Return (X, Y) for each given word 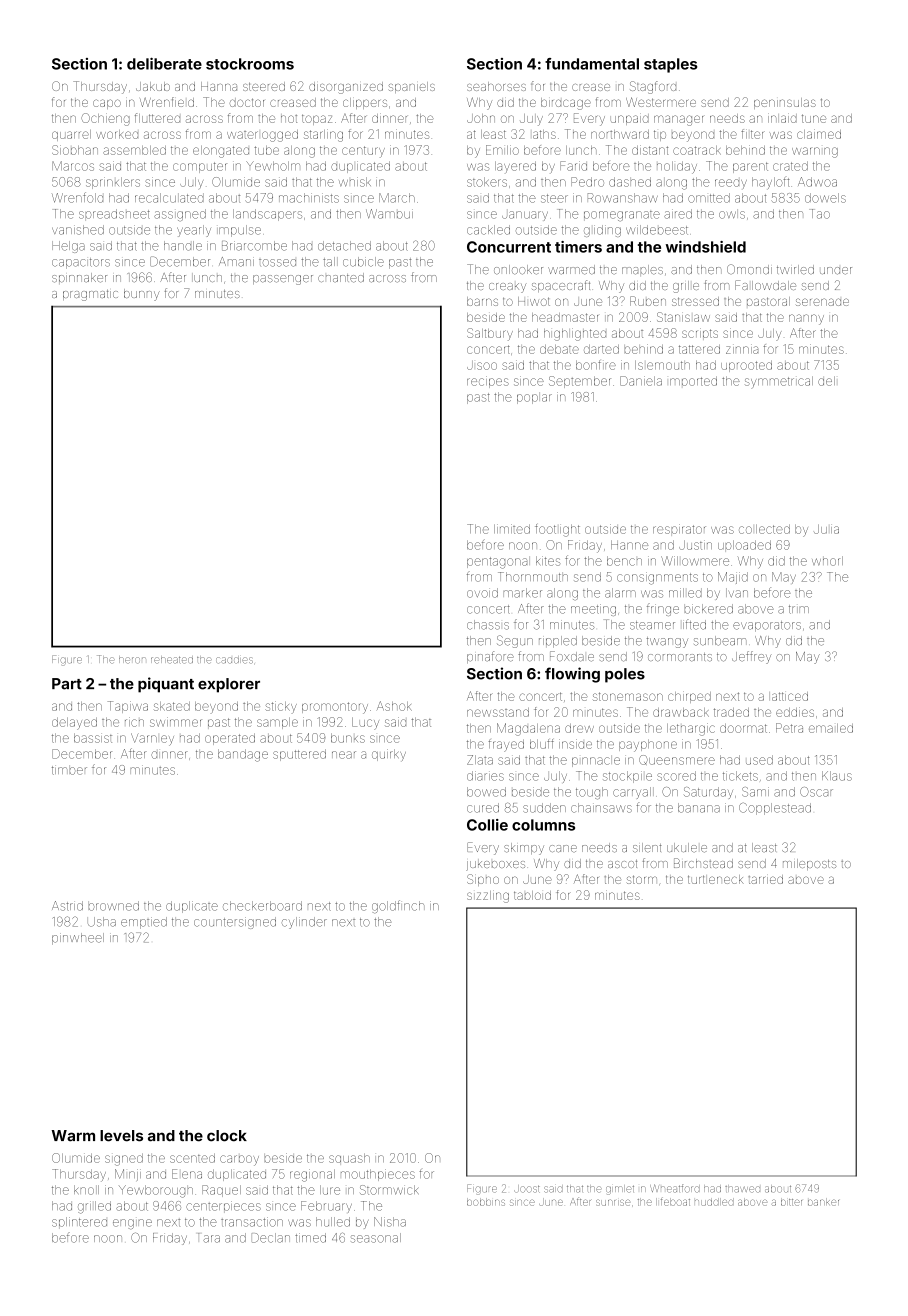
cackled (488, 230)
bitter (791, 1202)
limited (512, 529)
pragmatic (90, 295)
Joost (527, 1189)
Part (67, 684)
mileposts (809, 864)
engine (132, 1224)
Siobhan (75, 150)
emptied (144, 923)
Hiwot (534, 301)
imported (693, 381)
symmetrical (779, 381)
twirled (795, 270)
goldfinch (398, 906)
